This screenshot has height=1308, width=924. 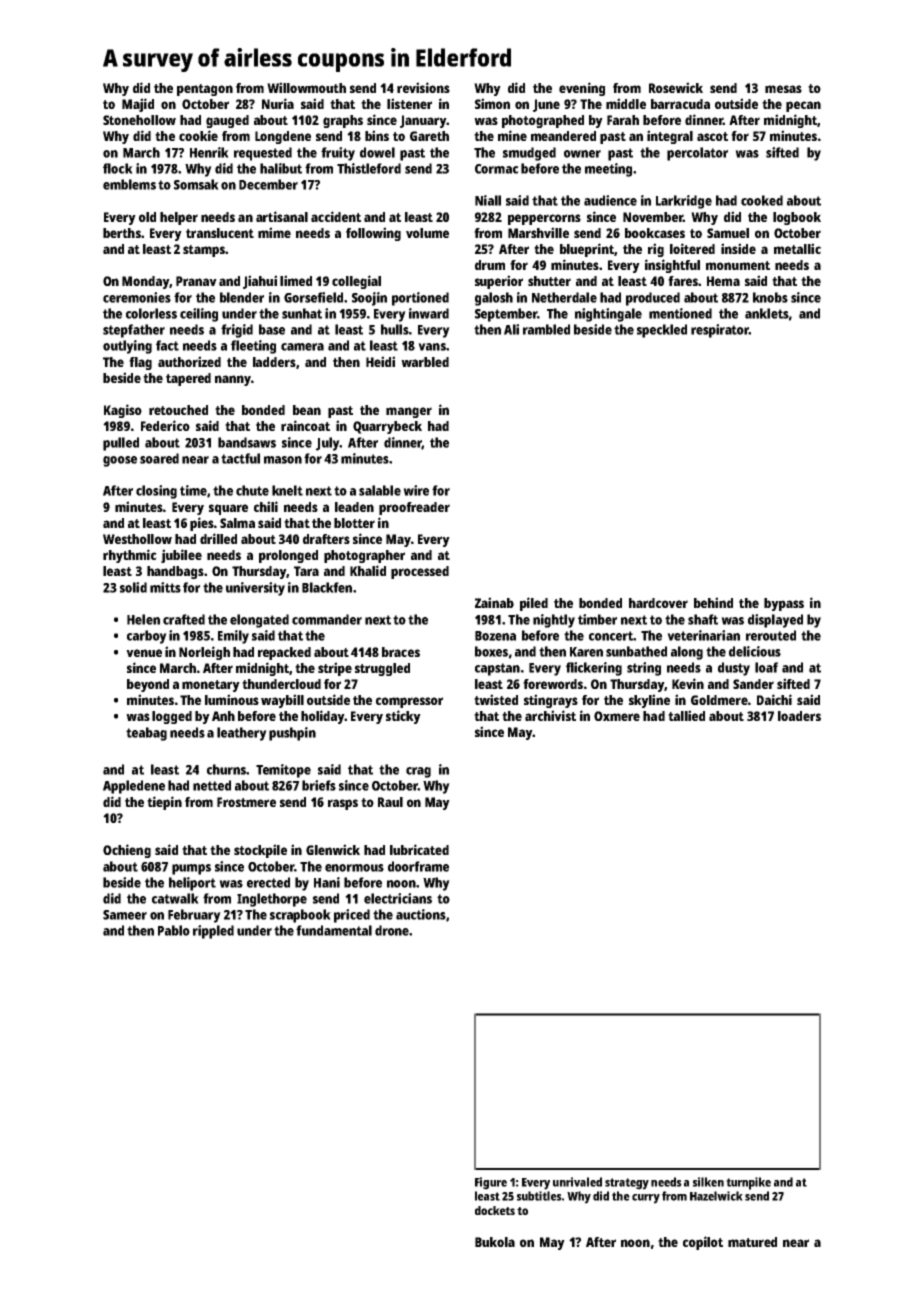 What do you see at coordinates (159, 458) in the screenshot?
I see `soared` at bounding box center [159, 458].
